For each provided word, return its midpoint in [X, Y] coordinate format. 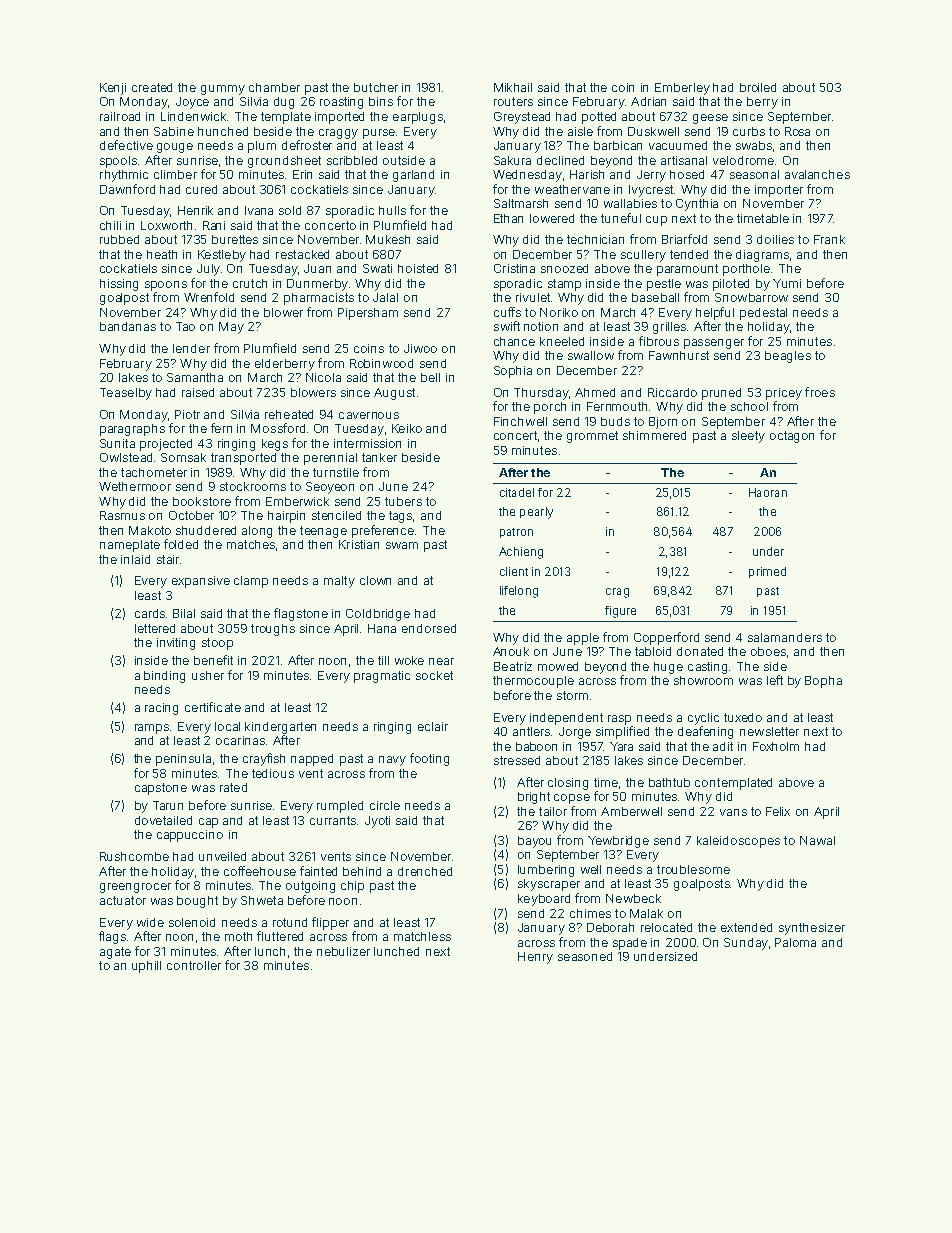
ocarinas [240, 740]
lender [191, 348]
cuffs [507, 312]
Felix [778, 811]
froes [820, 392]
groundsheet [284, 162]
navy [392, 761]
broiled [758, 87]
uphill [146, 967]
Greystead [522, 118]
